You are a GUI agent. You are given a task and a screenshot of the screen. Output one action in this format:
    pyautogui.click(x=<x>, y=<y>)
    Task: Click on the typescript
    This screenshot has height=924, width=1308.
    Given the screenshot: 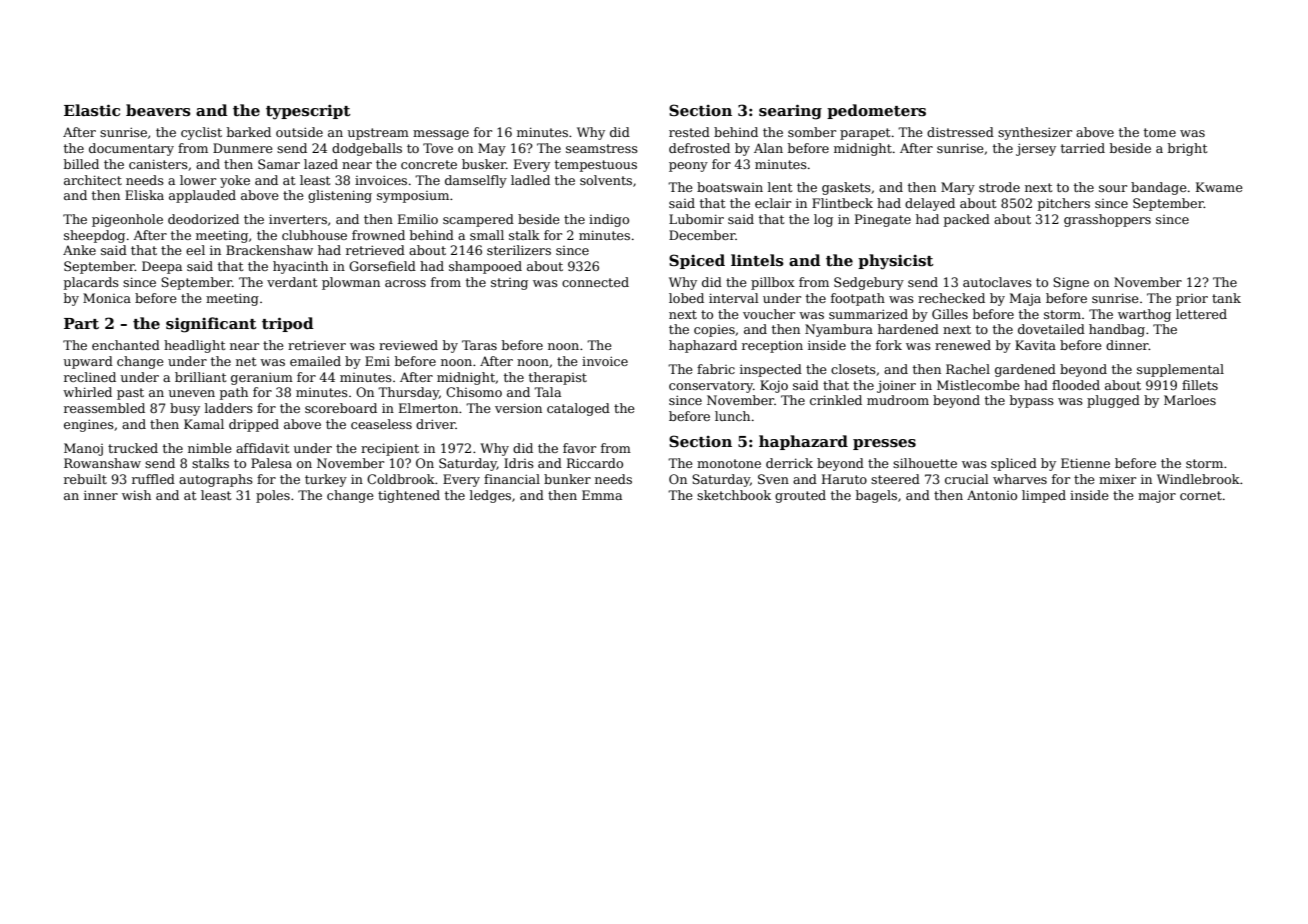 What is the action you would take?
    pyautogui.click(x=308, y=112)
